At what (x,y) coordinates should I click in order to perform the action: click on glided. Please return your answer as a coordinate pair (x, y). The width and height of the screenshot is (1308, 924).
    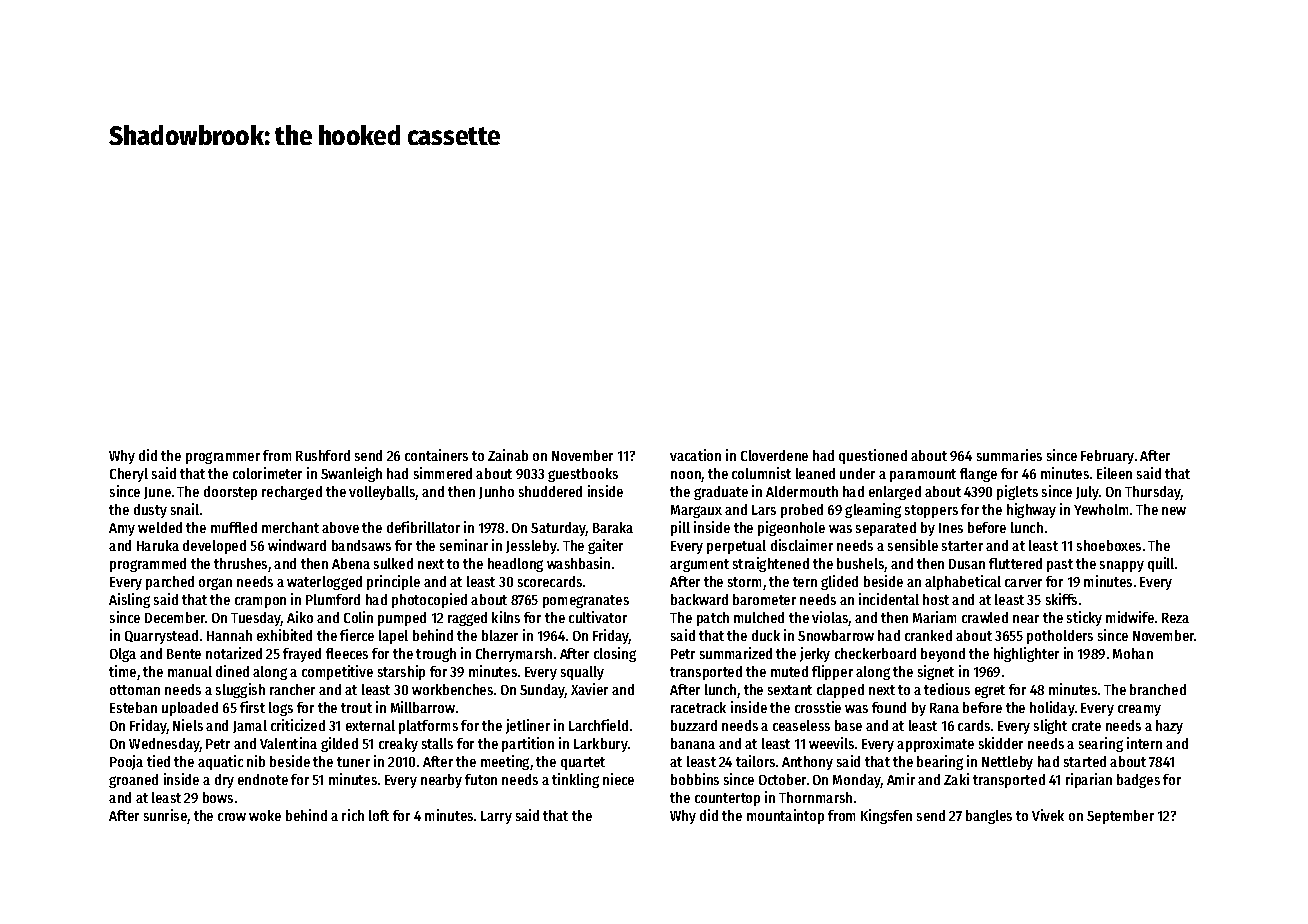
    Looking at the image, I should click on (839, 582).
